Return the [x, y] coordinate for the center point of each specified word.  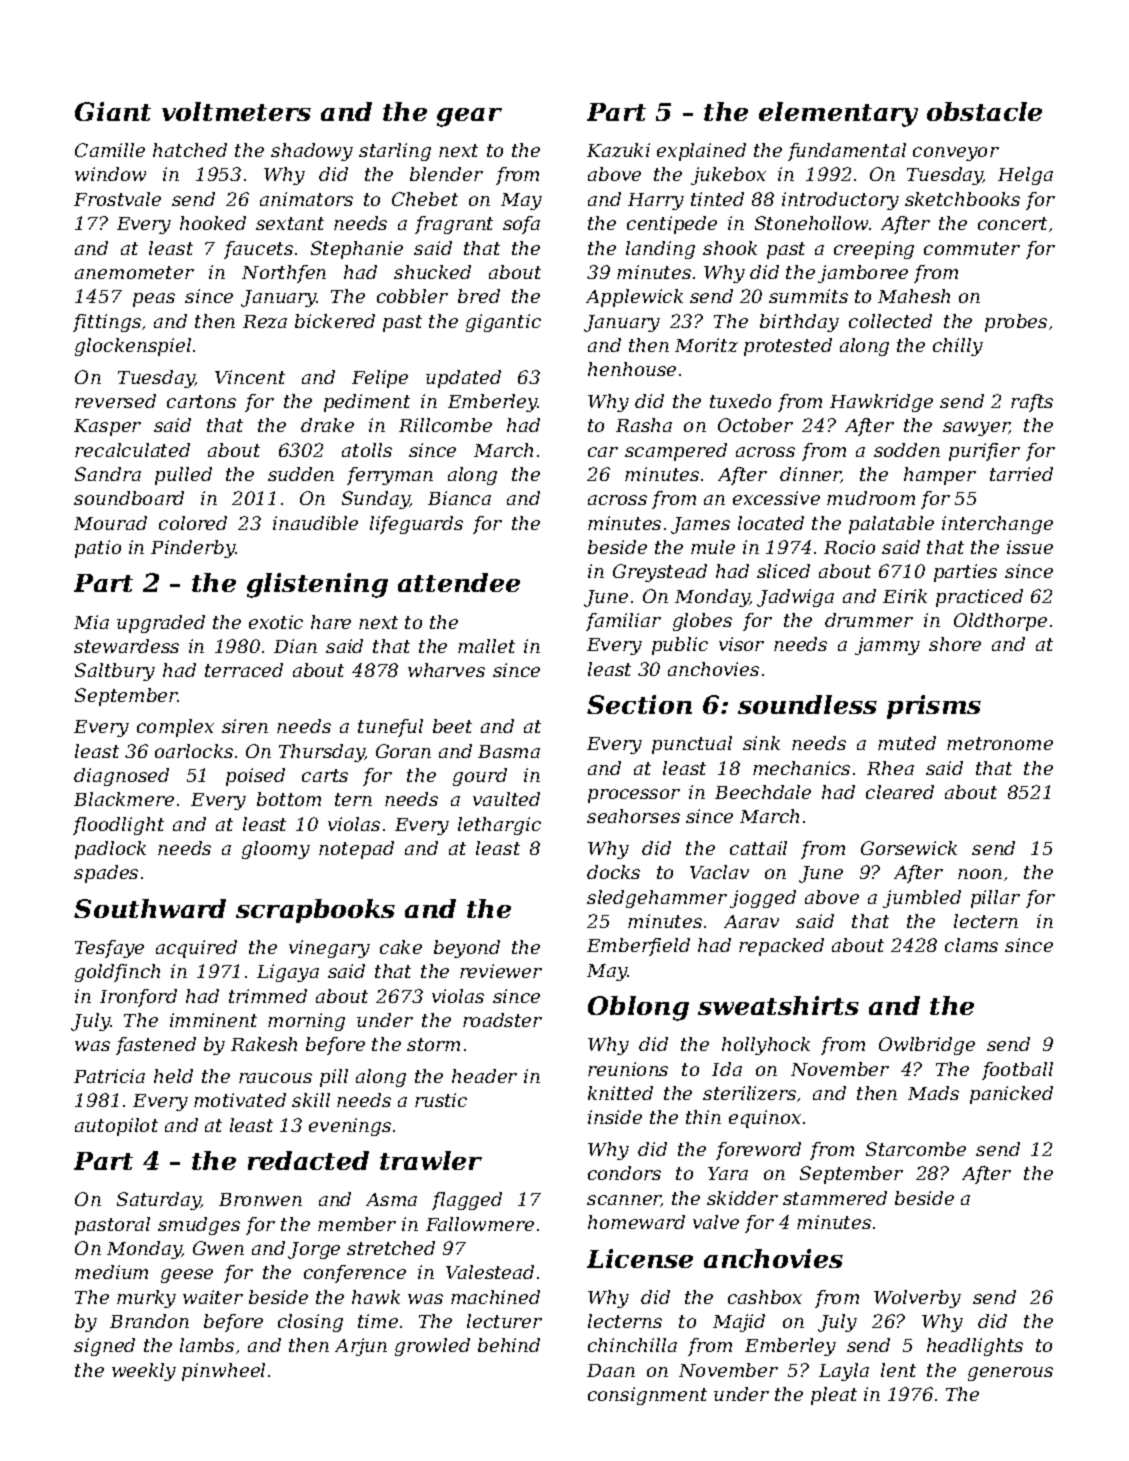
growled [432, 1347]
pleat [834, 1396]
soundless [807, 704]
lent [898, 1370]
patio [98, 549]
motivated [240, 1100]
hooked [213, 223]
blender [446, 174]
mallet [486, 646]
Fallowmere [480, 1224]
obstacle [984, 111]
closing [310, 1323]
